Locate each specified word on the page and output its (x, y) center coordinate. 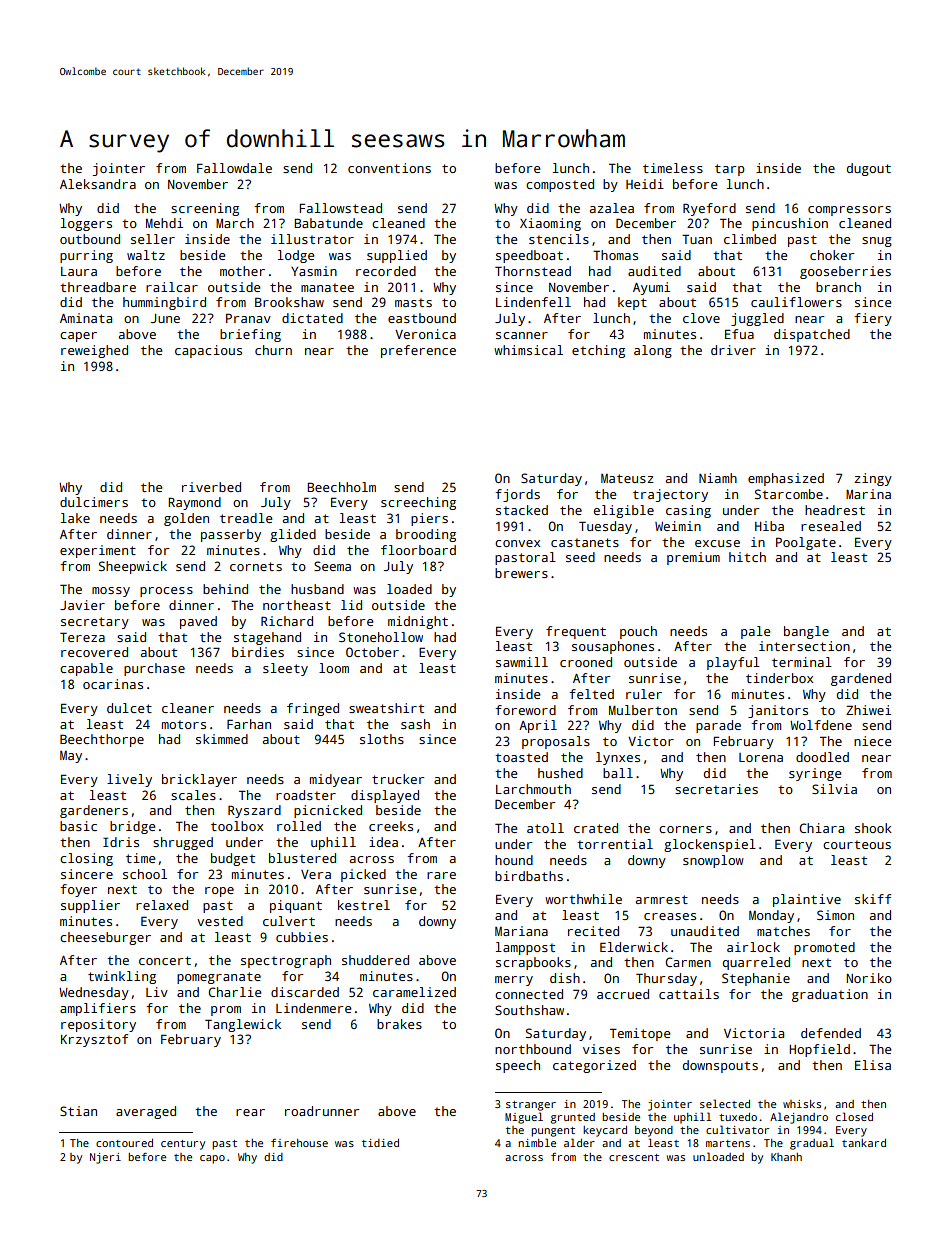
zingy (873, 479)
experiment (98, 551)
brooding (426, 535)
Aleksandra (98, 184)
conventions (389, 168)
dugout (869, 169)
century (183, 1145)
